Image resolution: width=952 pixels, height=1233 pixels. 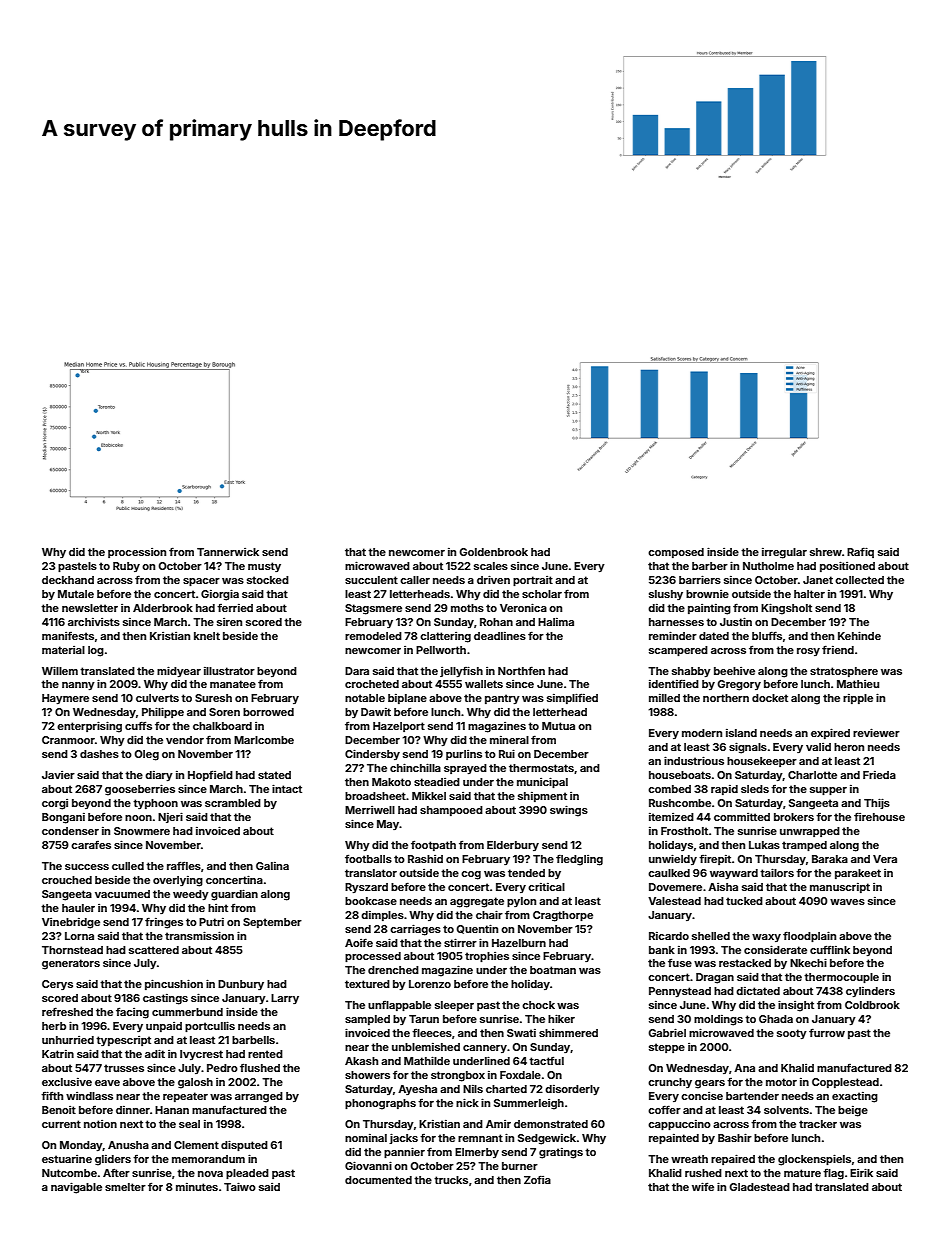 What do you see at coordinates (676, 553) in the document?
I see `composed` at bounding box center [676, 553].
